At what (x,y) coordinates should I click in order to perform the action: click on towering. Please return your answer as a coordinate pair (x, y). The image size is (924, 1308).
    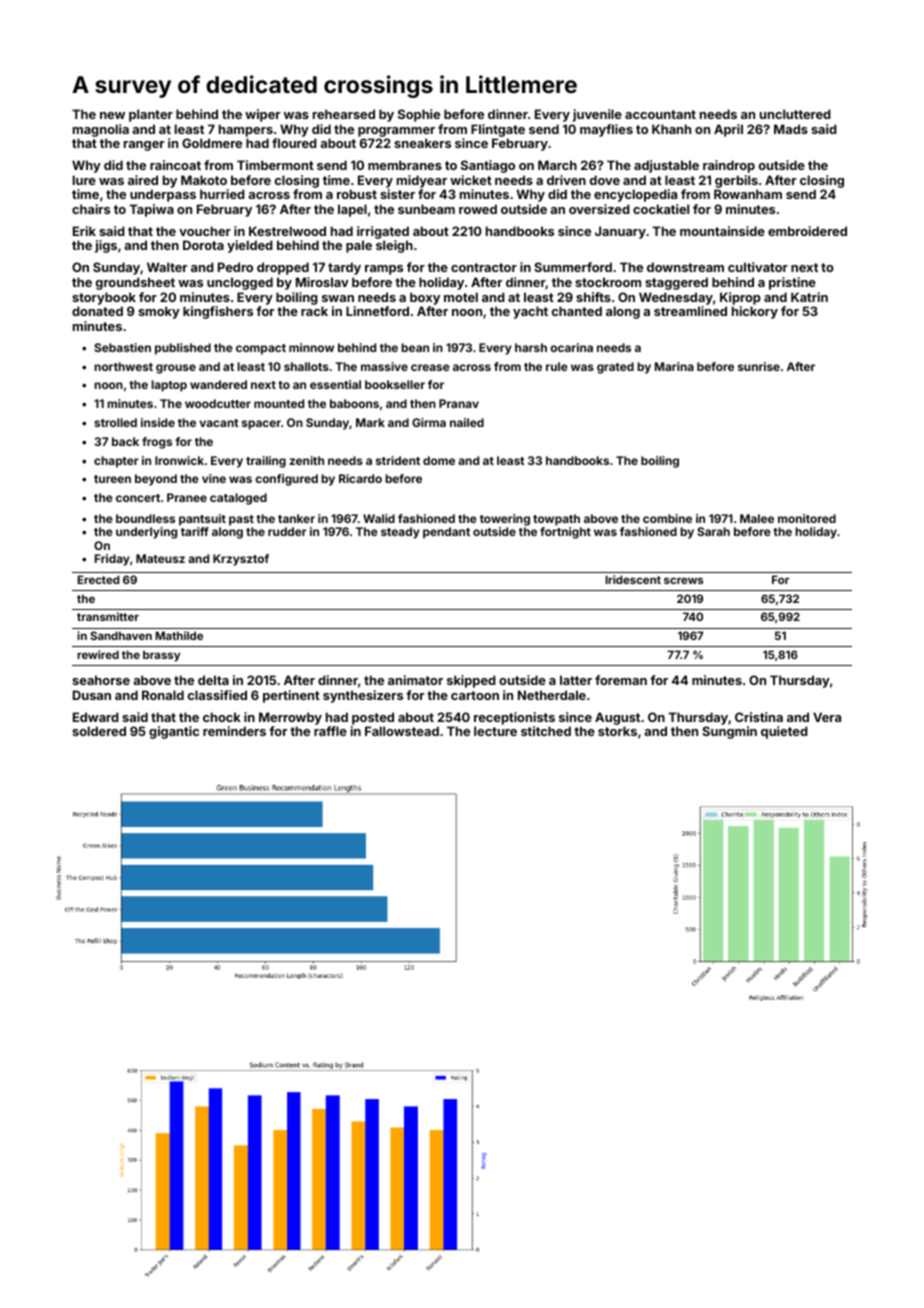
    Looking at the image, I should click on (505, 520).
